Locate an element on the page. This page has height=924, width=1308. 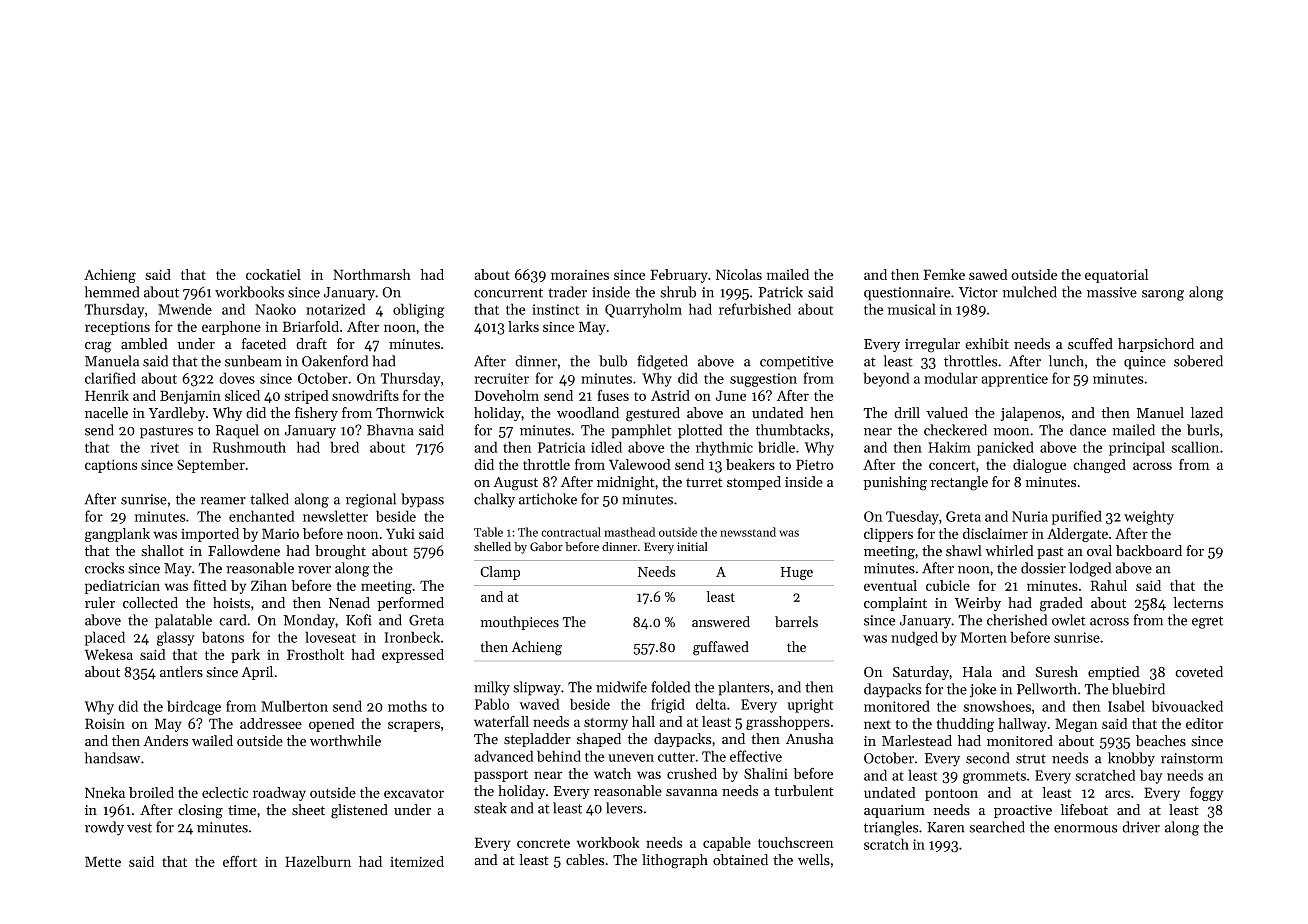
punishing is located at coordinates (895, 483).
